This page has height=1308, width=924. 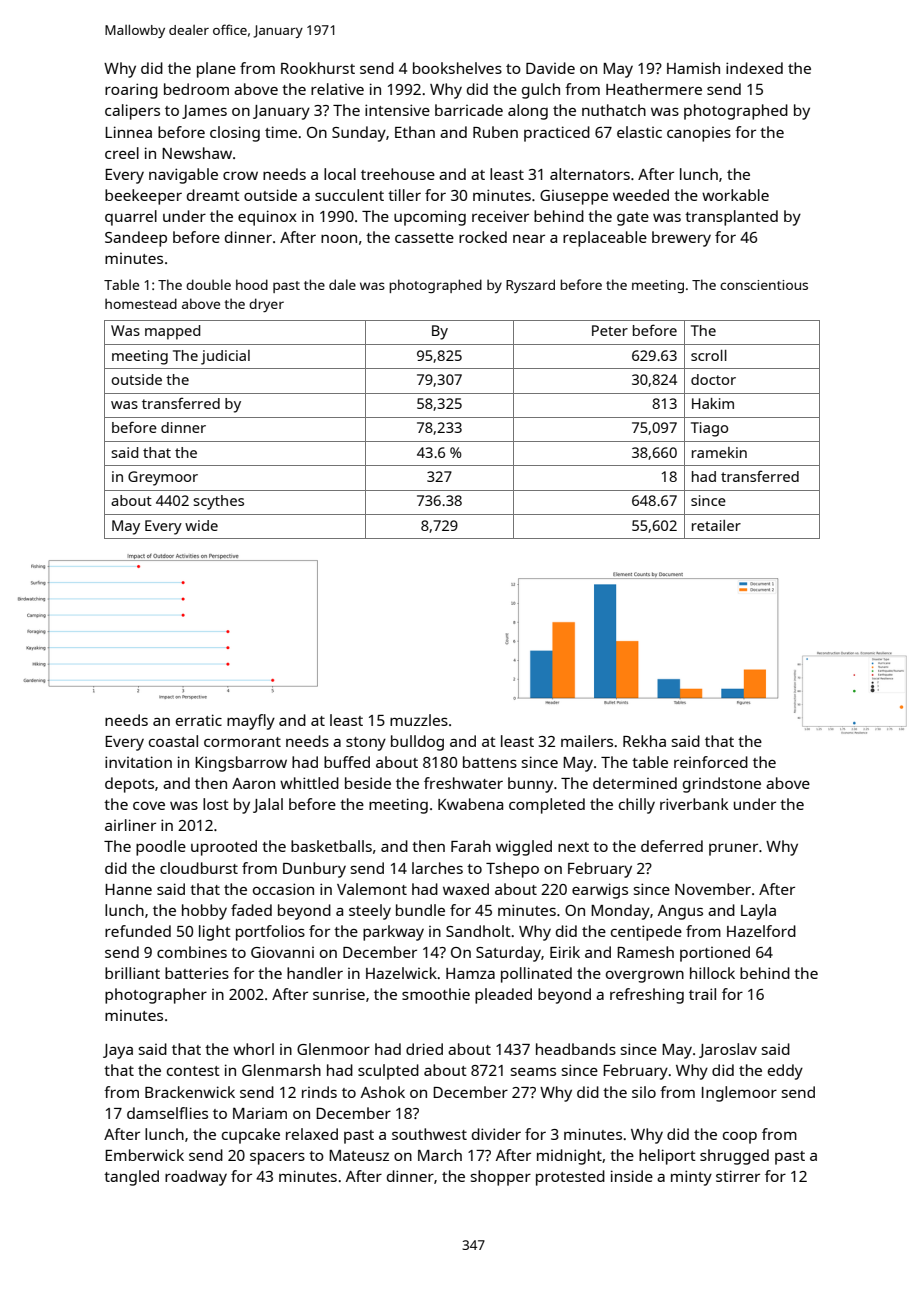 What do you see at coordinates (197, 973) in the page?
I see `batteries` at bounding box center [197, 973].
